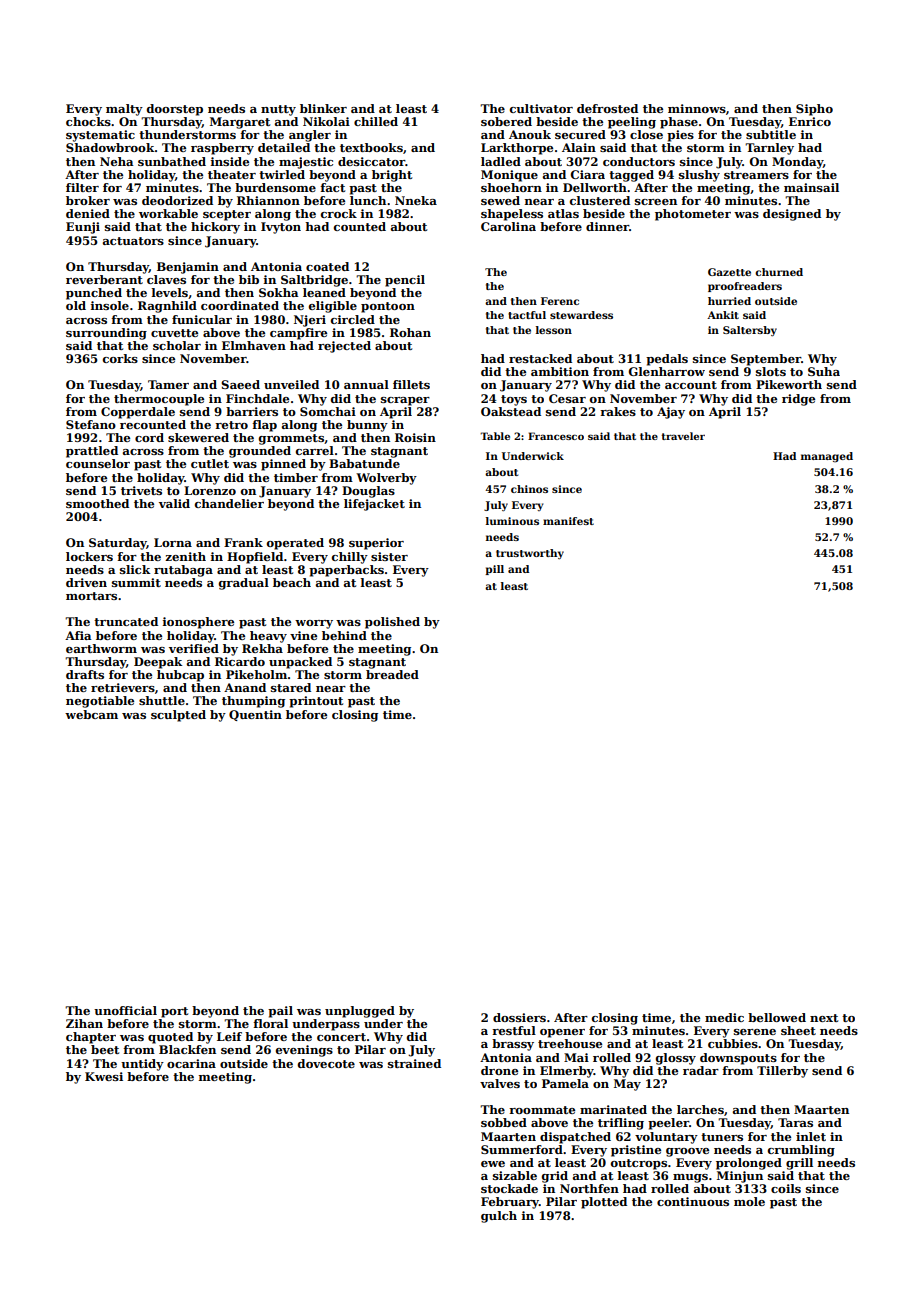 This screenshot has height=1308, width=924. Describe the element at coordinates (88, 121) in the screenshot. I see `chocks` at that location.
